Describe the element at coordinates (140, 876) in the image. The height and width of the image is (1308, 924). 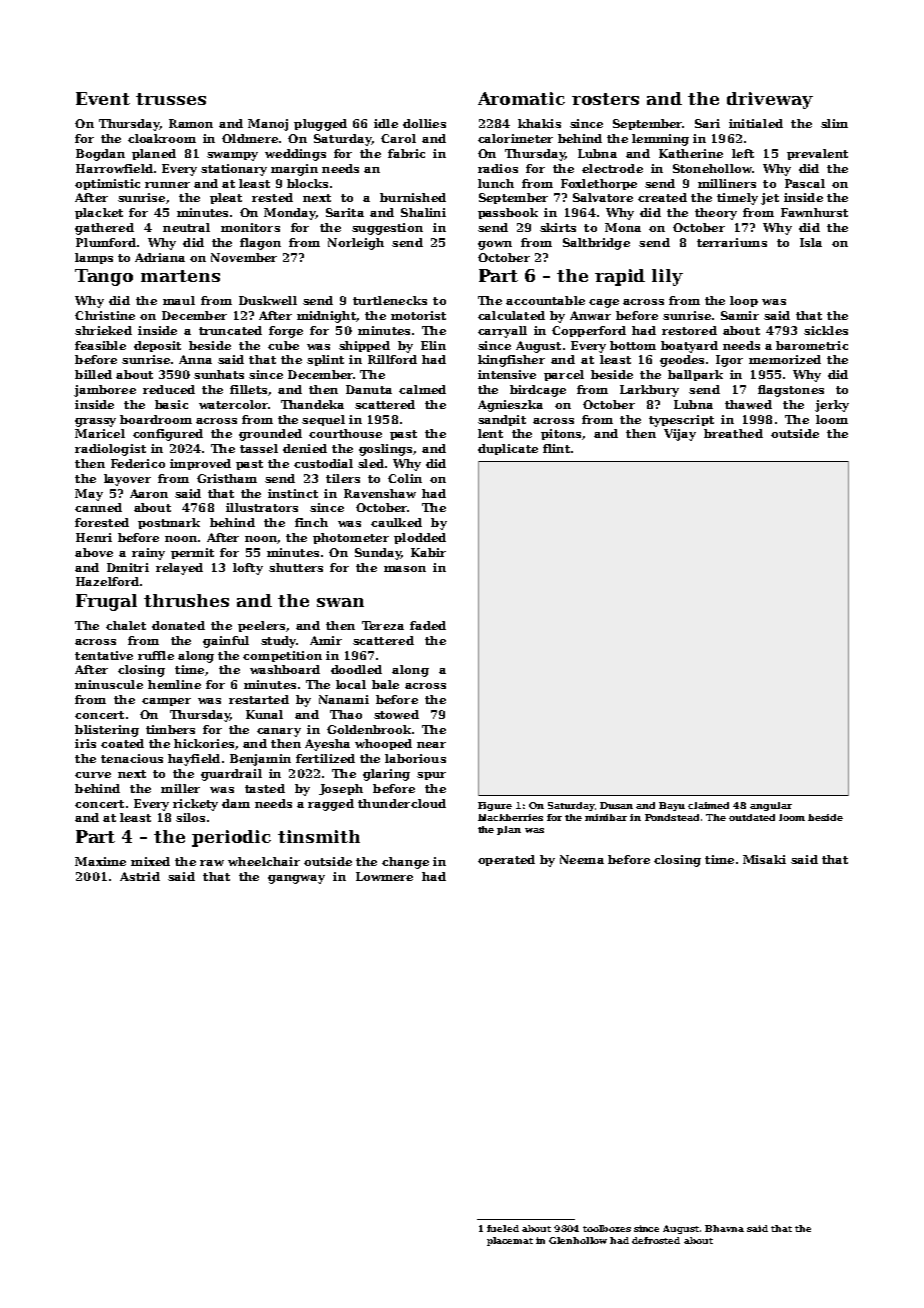
I see `Astrid` at that location.
